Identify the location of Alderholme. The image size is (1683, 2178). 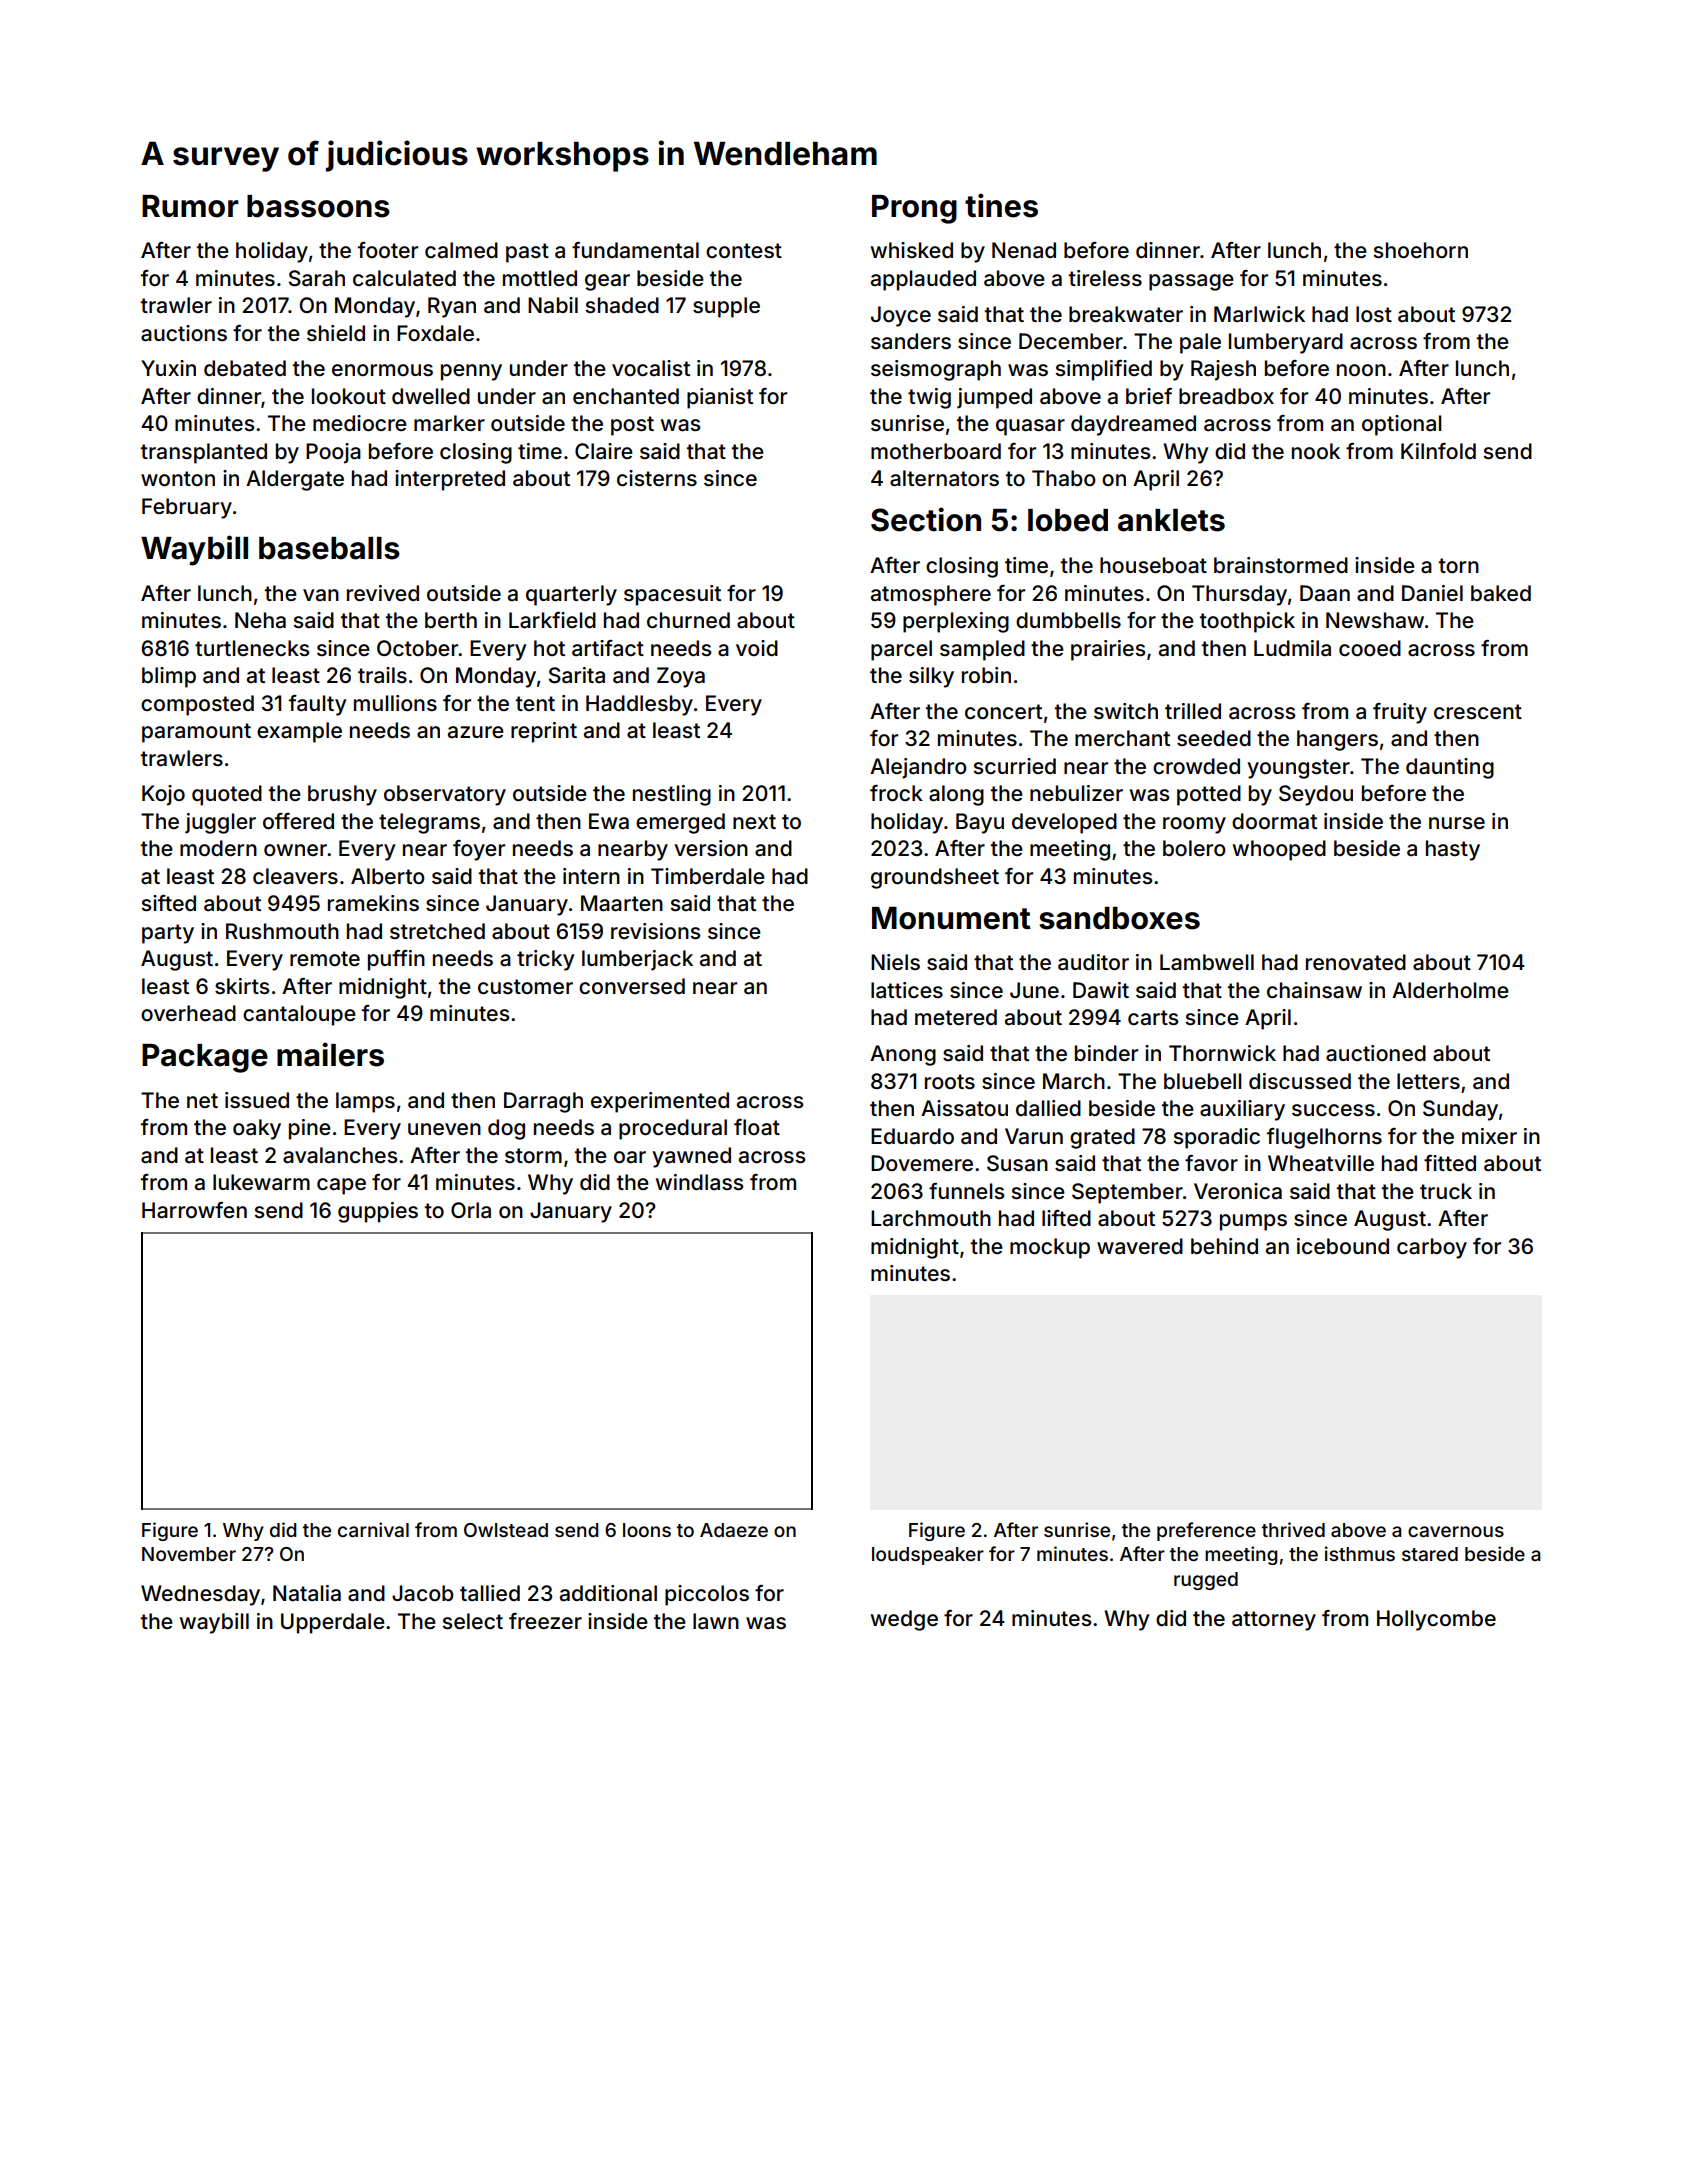
(1450, 990).
